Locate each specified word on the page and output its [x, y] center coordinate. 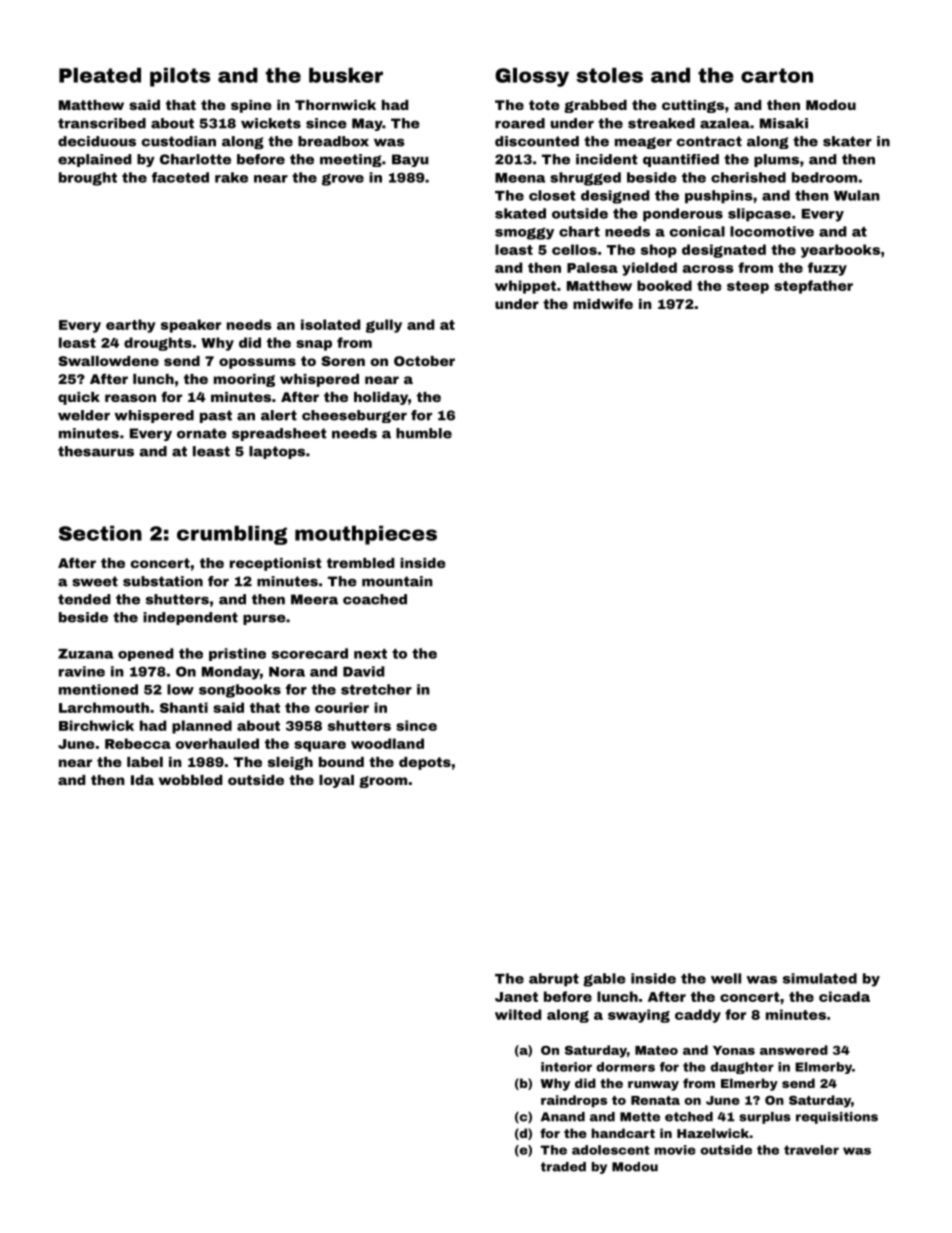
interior [566, 1067]
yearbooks [840, 251]
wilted [518, 1014]
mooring [244, 380]
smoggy [524, 233]
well [726, 978]
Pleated [100, 75]
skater [847, 141]
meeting [351, 160]
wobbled [190, 780]
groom [383, 782]
